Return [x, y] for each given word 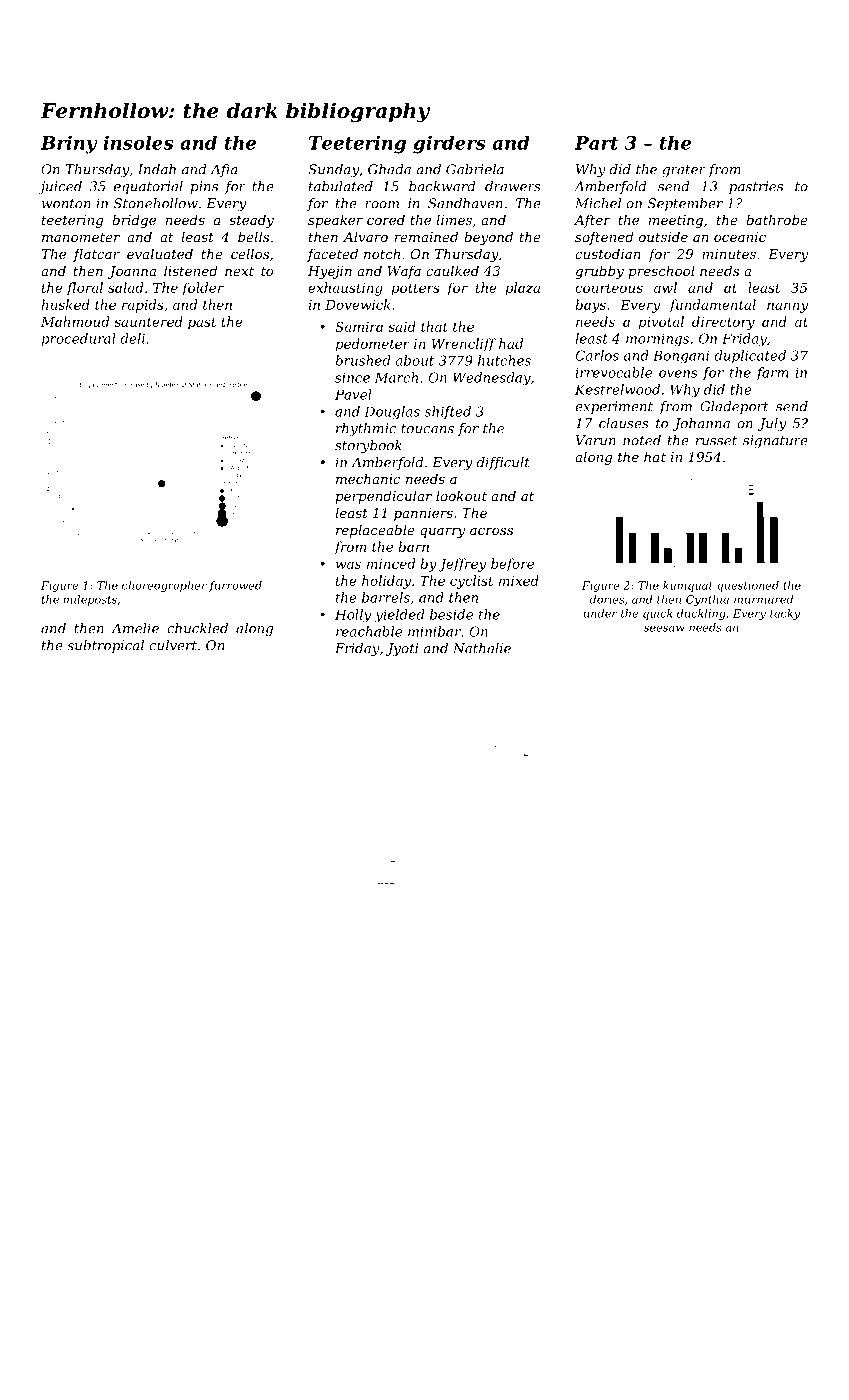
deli [132, 338]
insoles [138, 143]
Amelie [135, 628]
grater [684, 171]
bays [590, 306]
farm [772, 373]
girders [449, 145]
